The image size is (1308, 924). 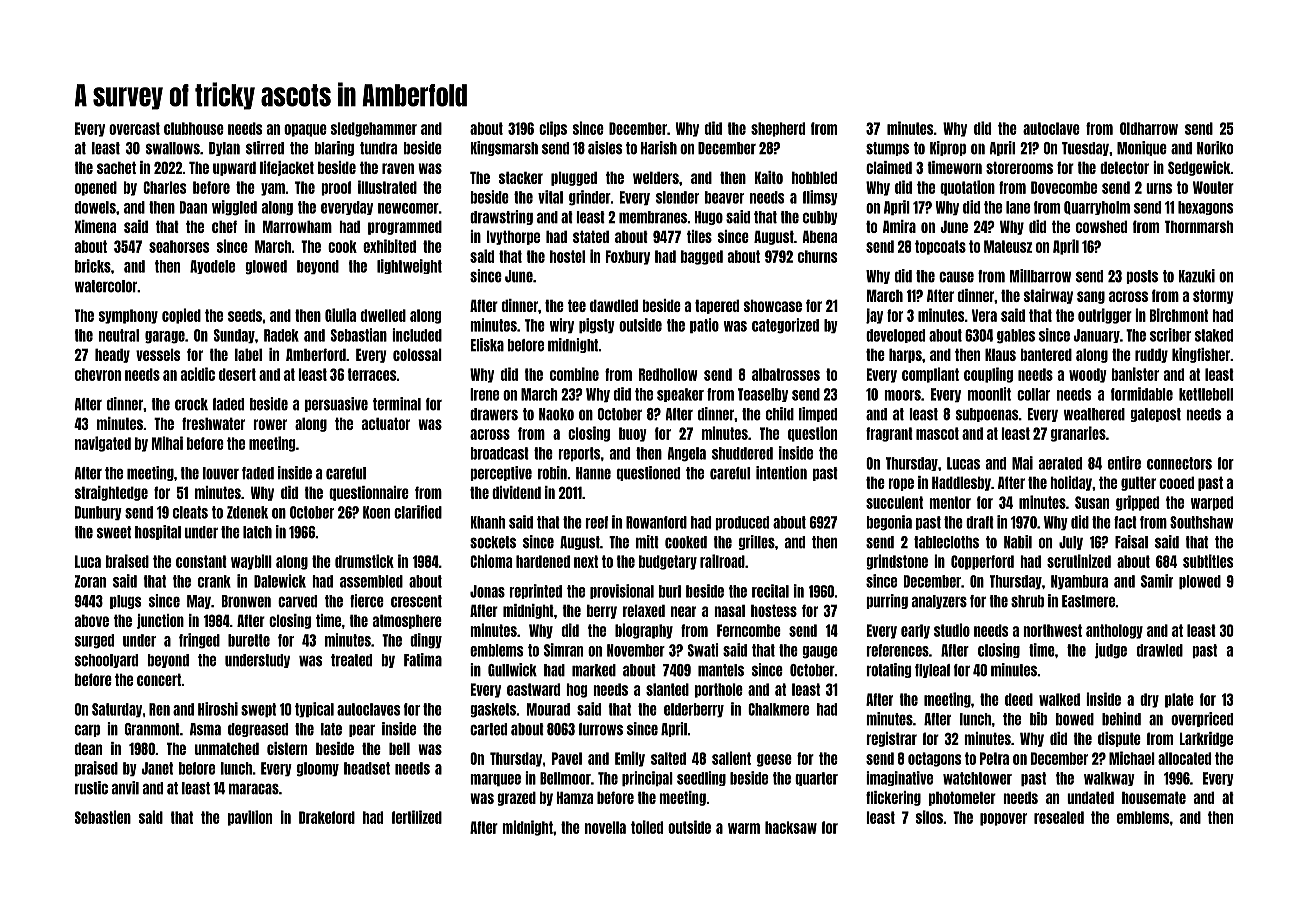 I want to click on Sebastien, so click(x=103, y=817).
